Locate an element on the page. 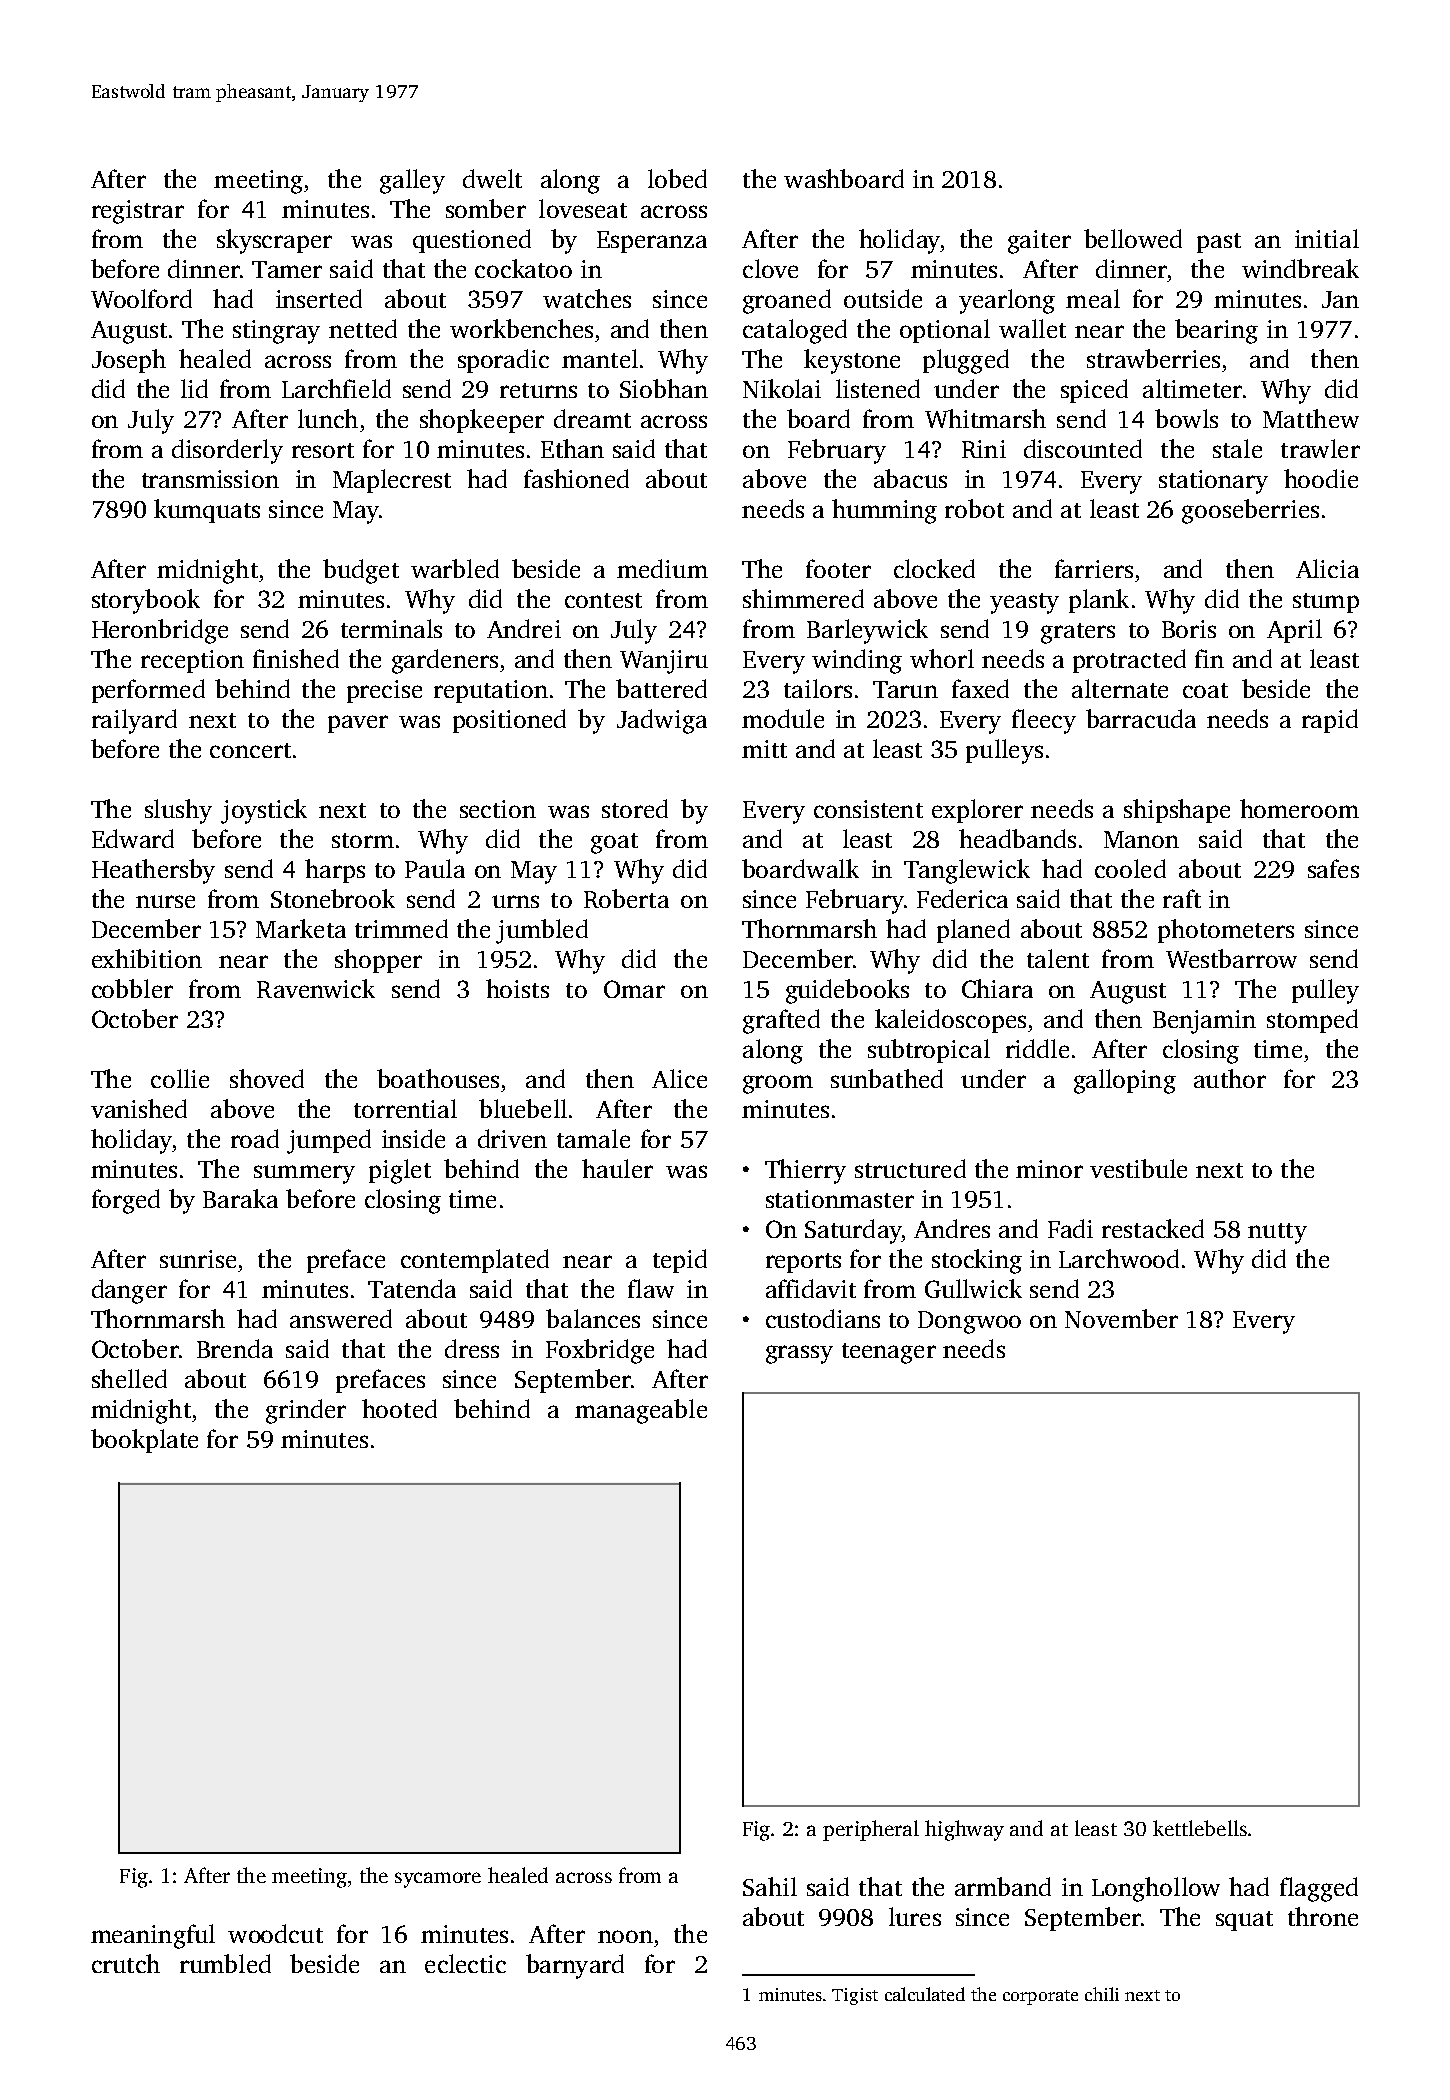 This document has height=2100, width=1450. joystick is located at coordinates (264, 811).
